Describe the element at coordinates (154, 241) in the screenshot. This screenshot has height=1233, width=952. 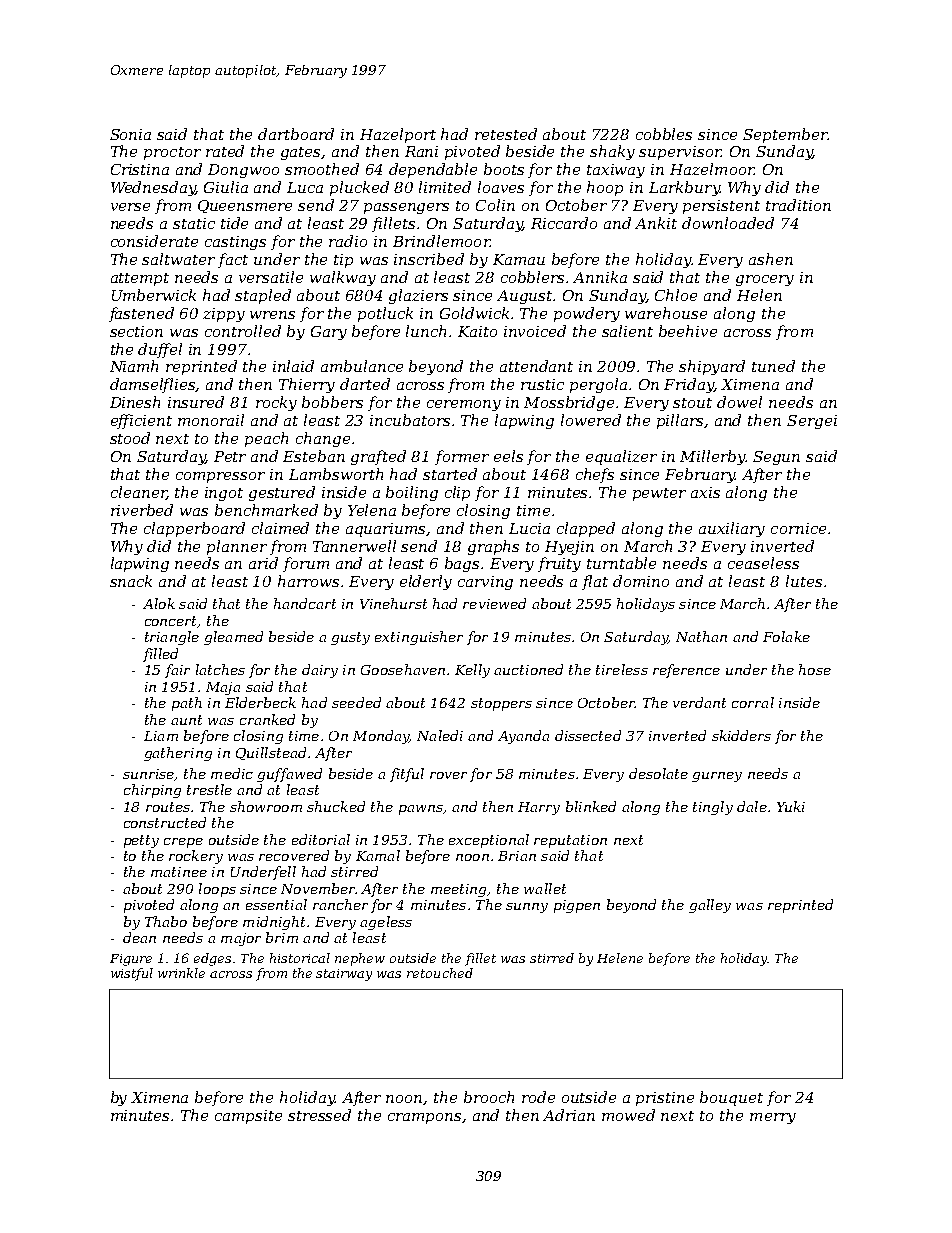
I see `considerate` at that location.
